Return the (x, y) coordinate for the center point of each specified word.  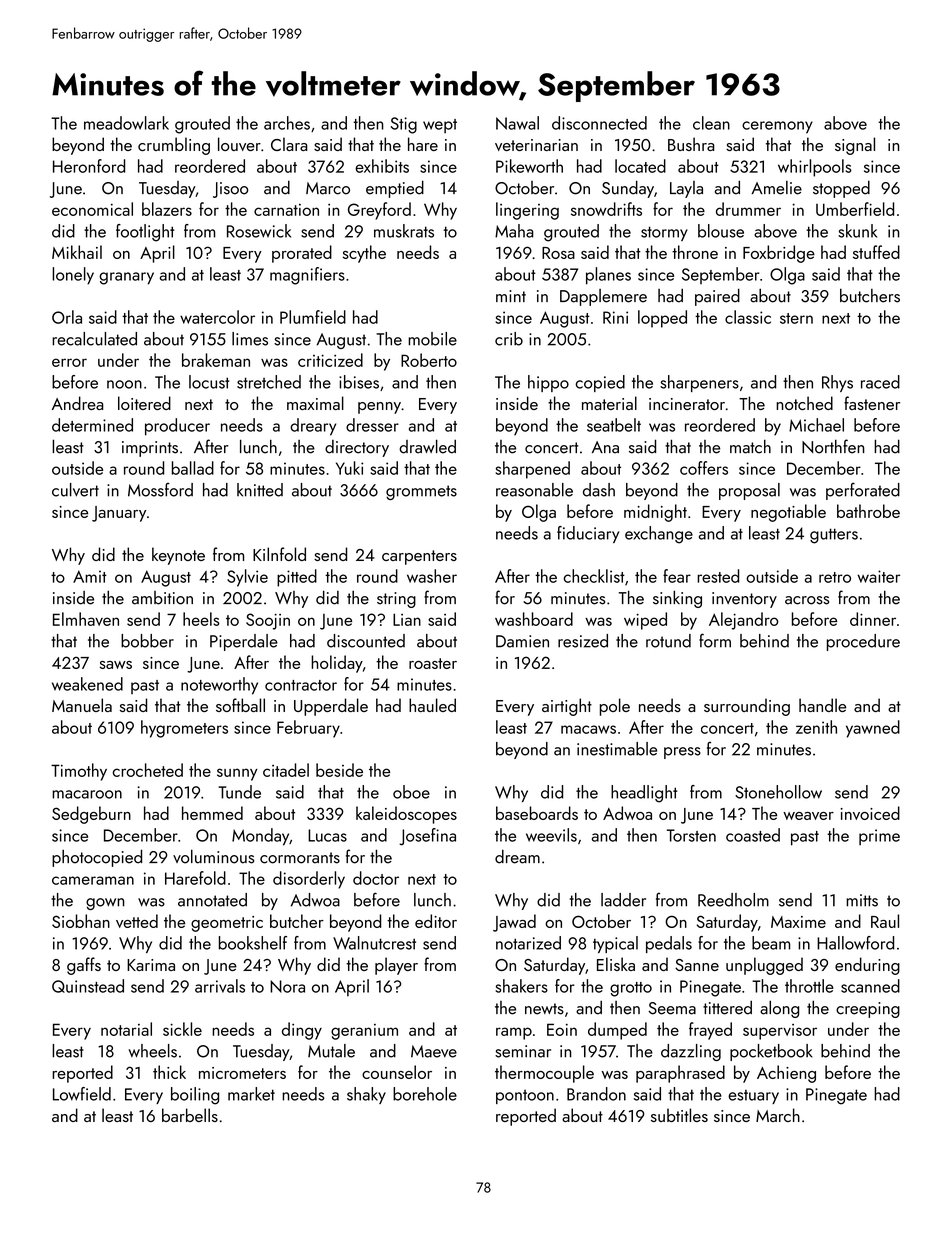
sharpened (533, 470)
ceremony (777, 127)
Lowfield (82, 1094)
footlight (145, 233)
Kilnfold (279, 554)
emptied (395, 189)
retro (835, 577)
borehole (425, 1094)
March (778, 1115)
